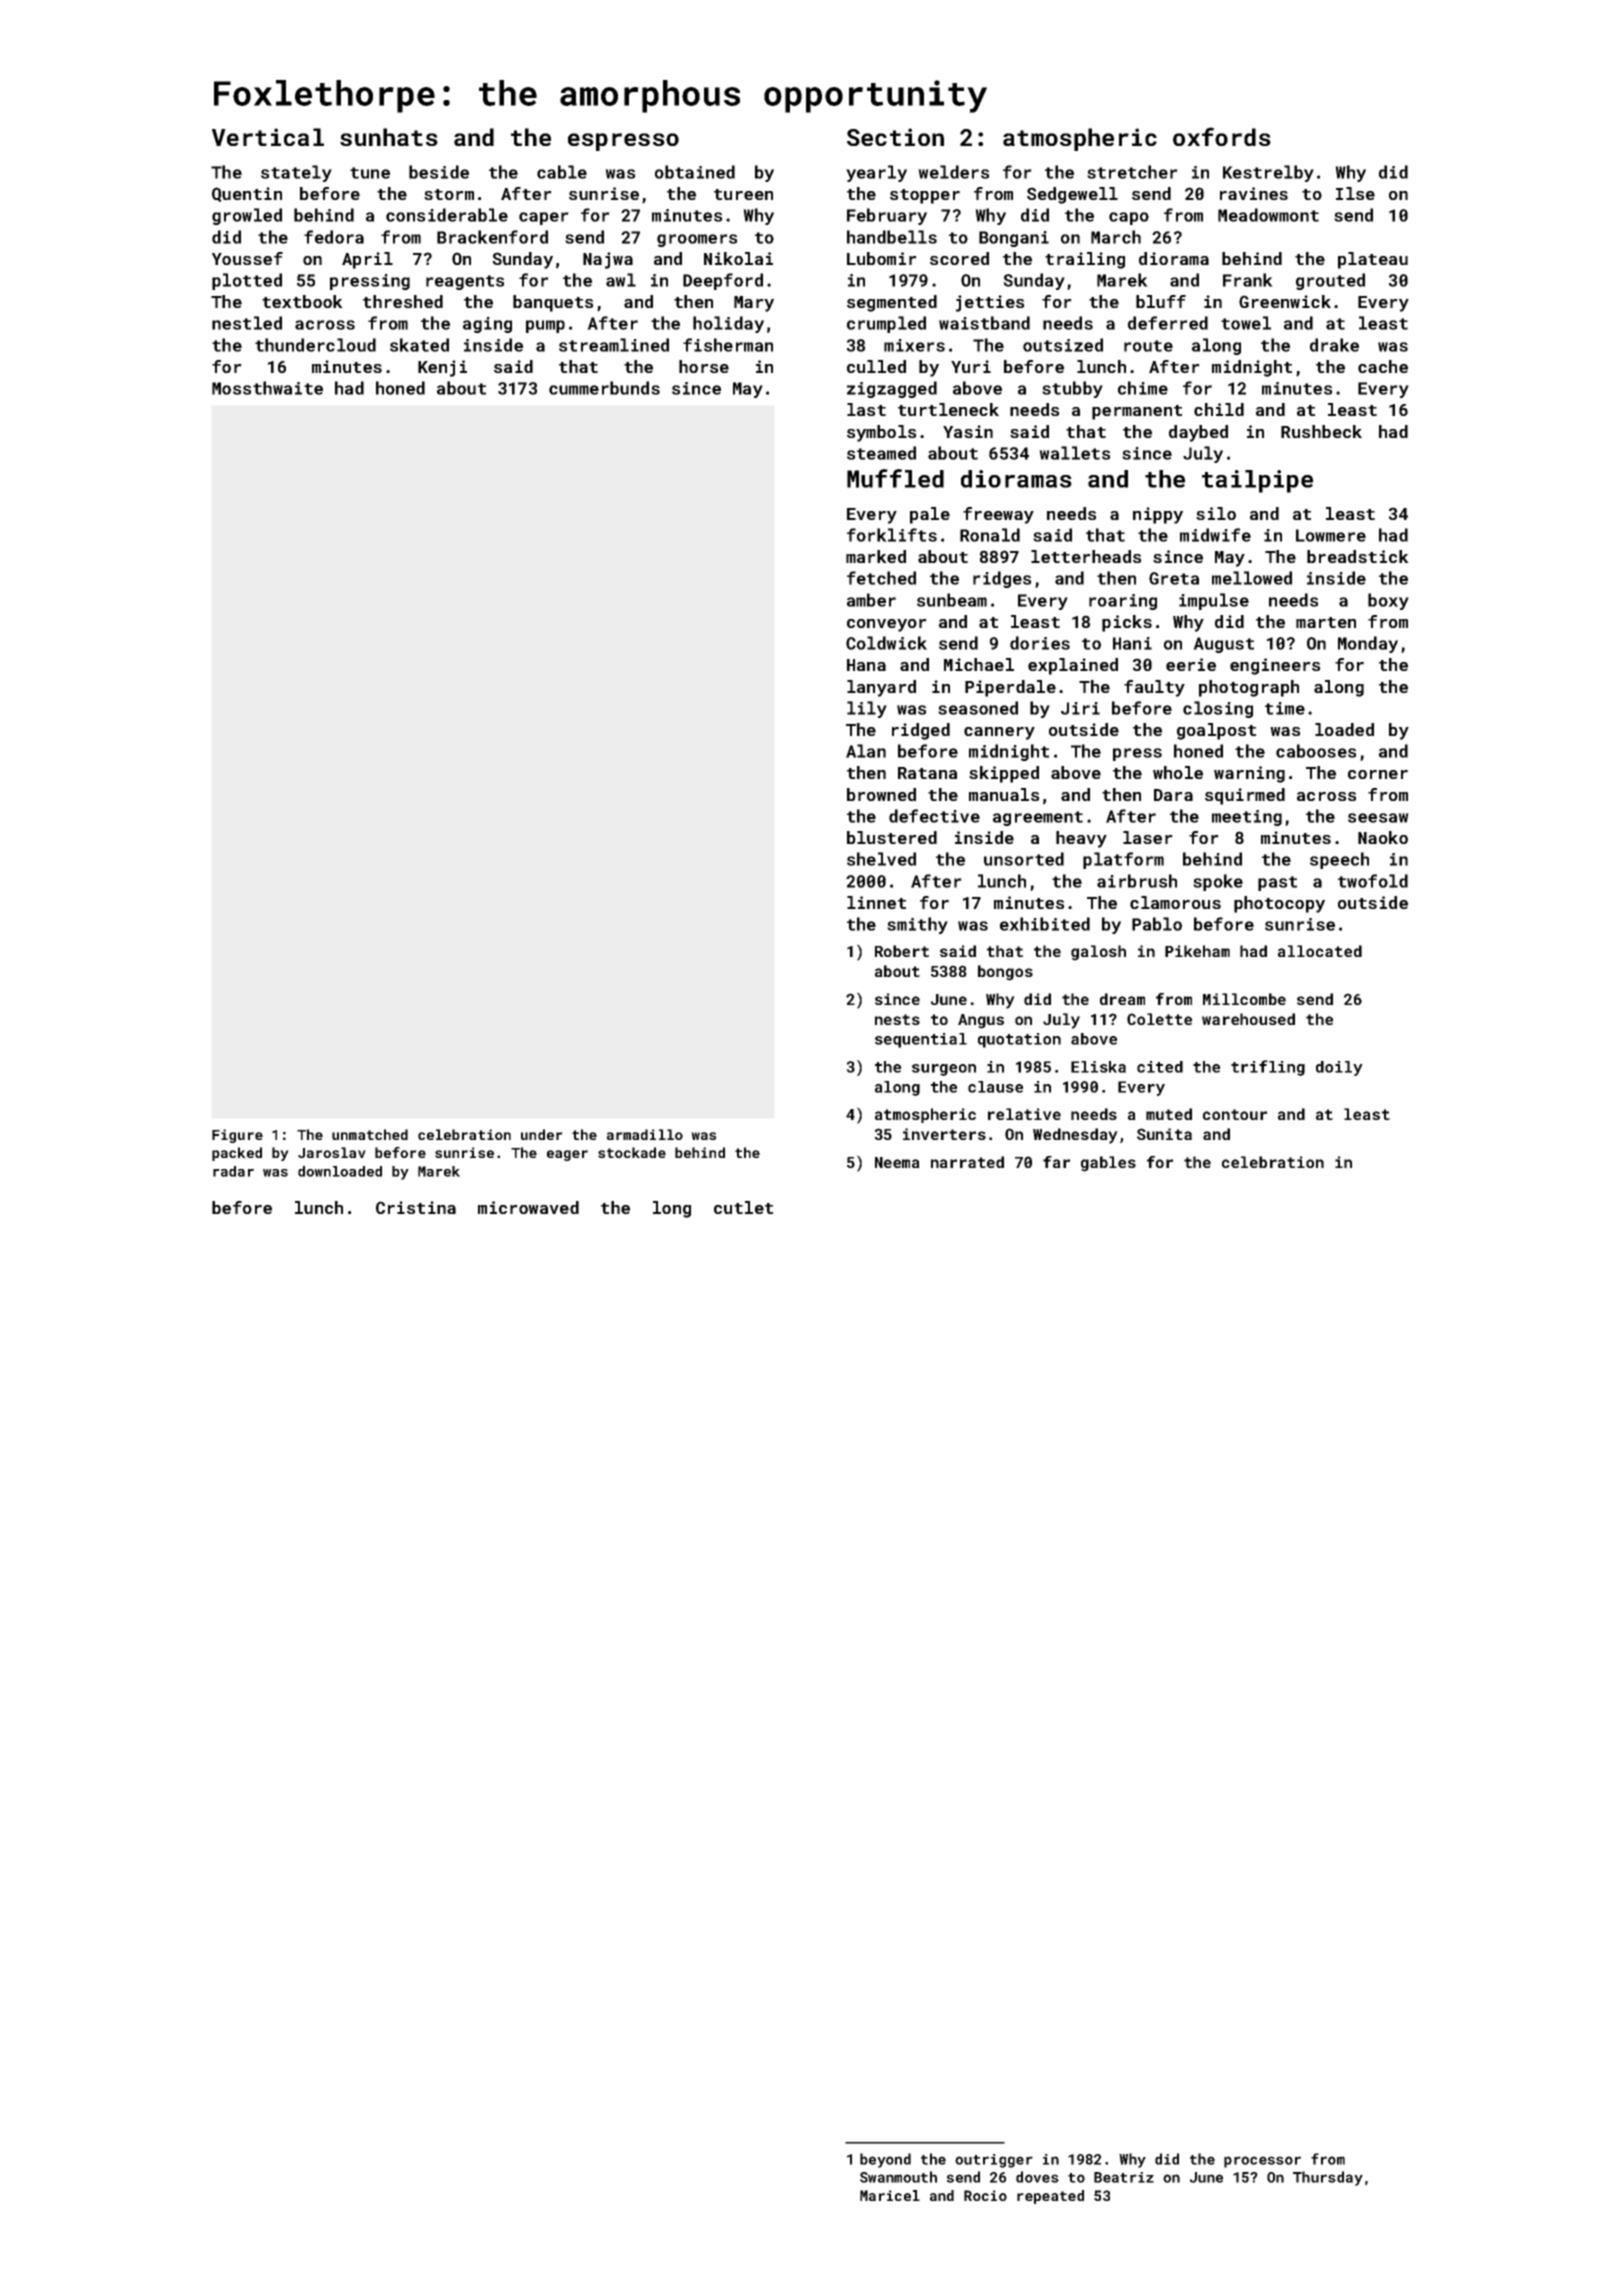 This screenshot has height=2292, width=1620. I want to click on pump, so click(545, 326).
